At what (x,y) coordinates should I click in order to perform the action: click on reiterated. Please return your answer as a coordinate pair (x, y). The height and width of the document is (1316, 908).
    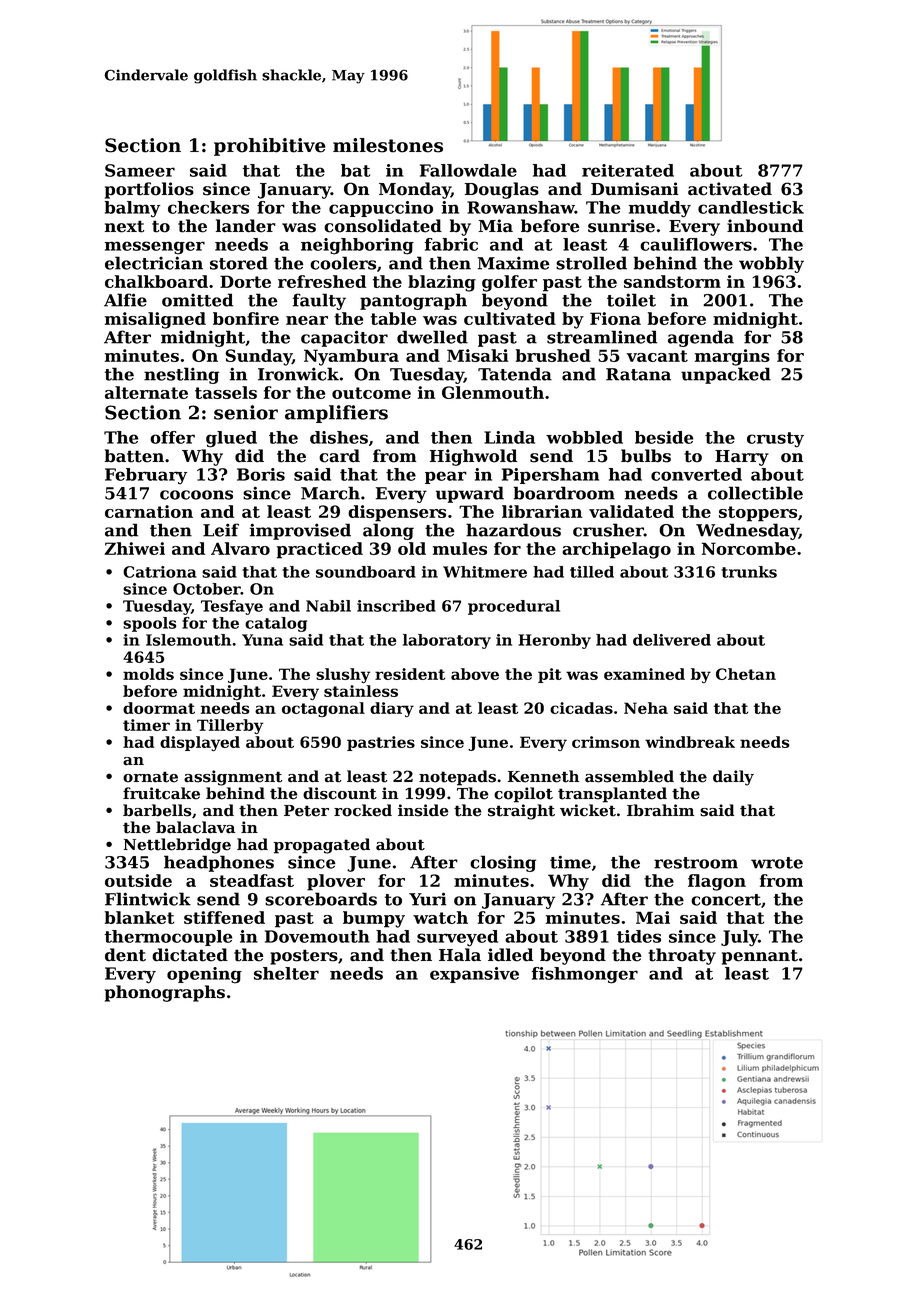
    Looking at the image, I should click on (628, 170).
